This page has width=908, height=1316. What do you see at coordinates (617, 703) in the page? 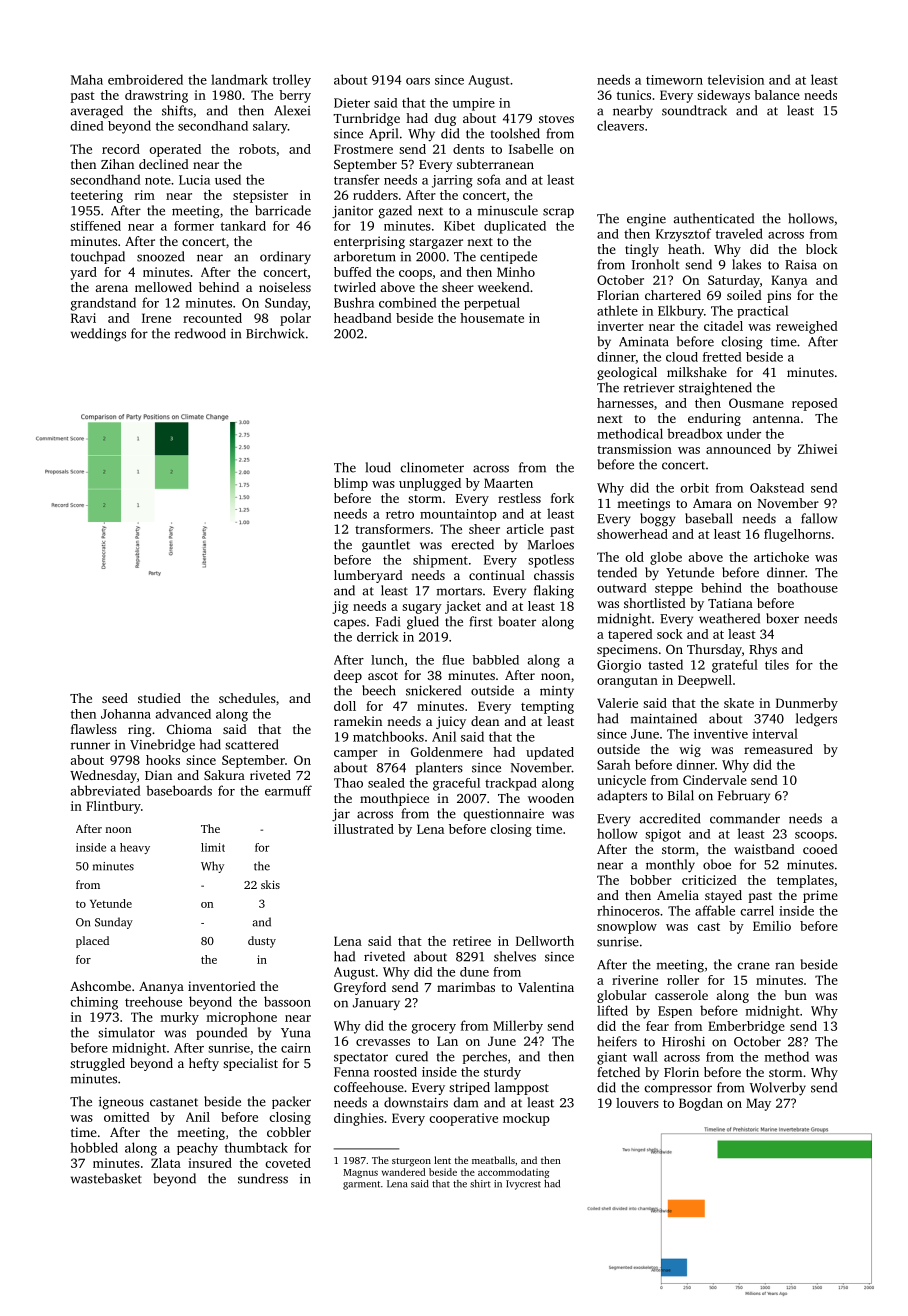
I see `Valerie` at bounding box center [617, 703].
